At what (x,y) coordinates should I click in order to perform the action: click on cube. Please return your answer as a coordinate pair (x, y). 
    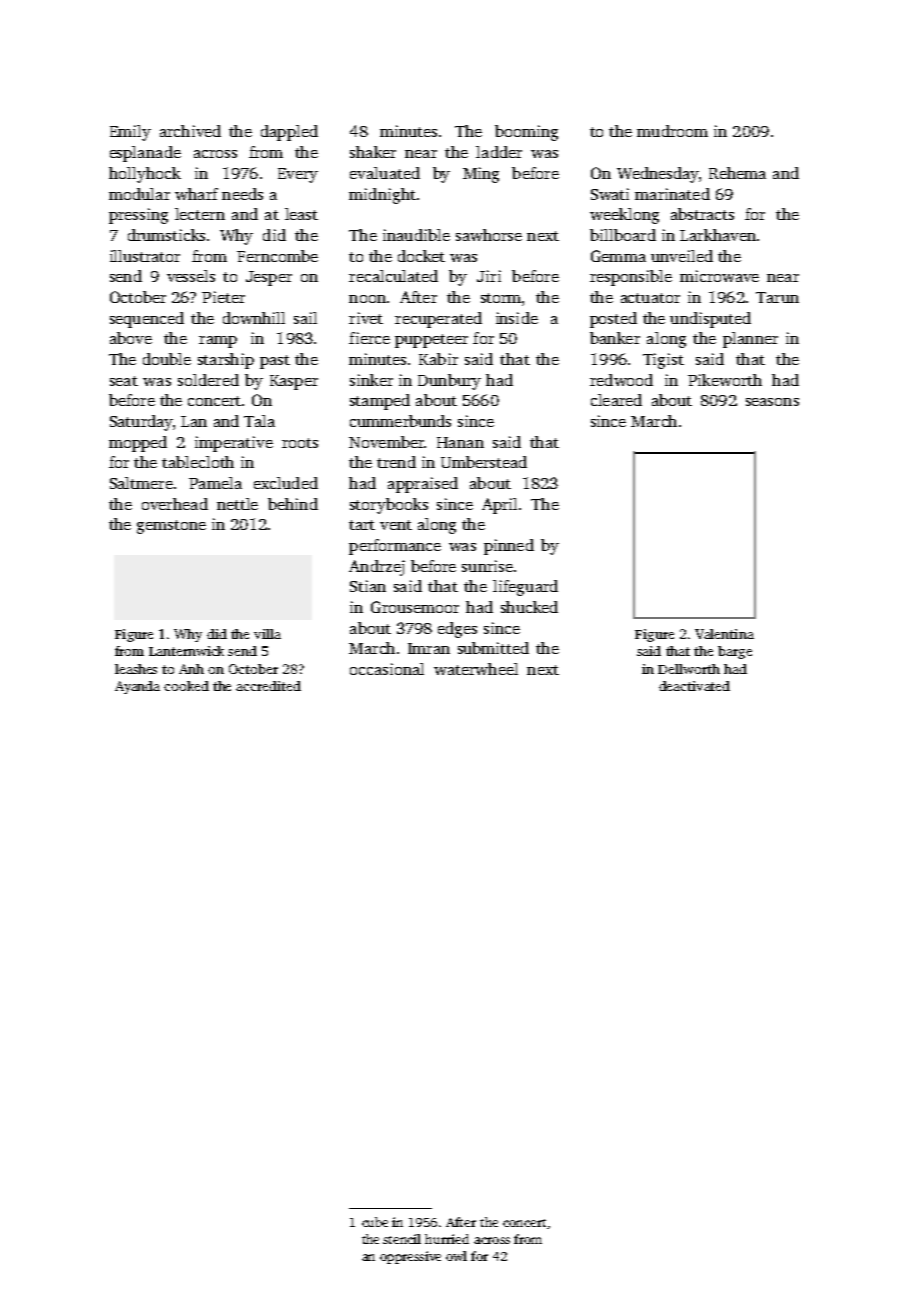
    Looking at the image, I should click on (375, 1222).
